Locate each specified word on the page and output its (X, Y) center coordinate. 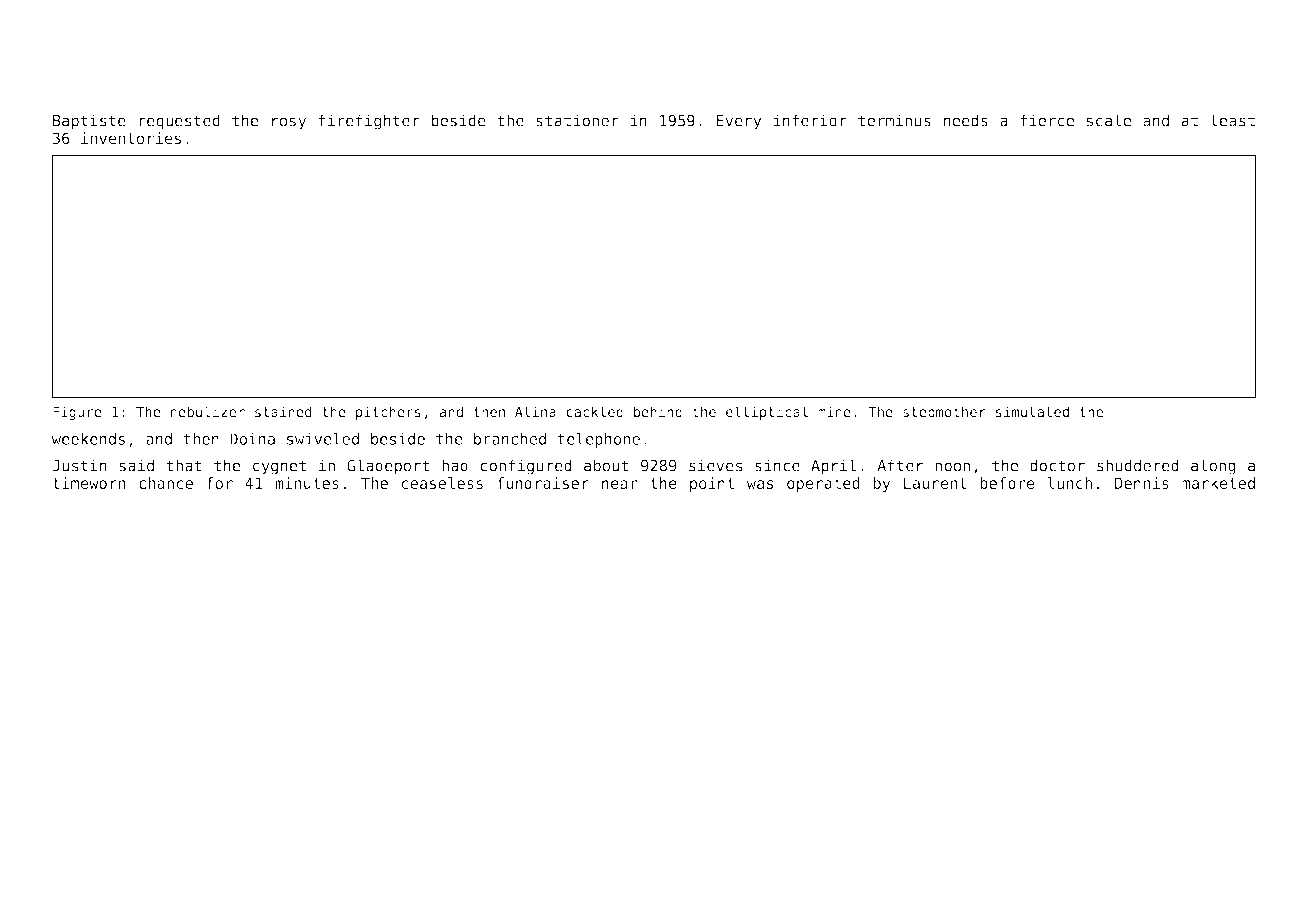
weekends (88, 439)
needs (966, 120)
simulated (1032, 411)
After (900, 465)
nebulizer (208, 411)
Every (738, 122)
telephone (598, 440)
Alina (535, 411)
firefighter (369, 122)
